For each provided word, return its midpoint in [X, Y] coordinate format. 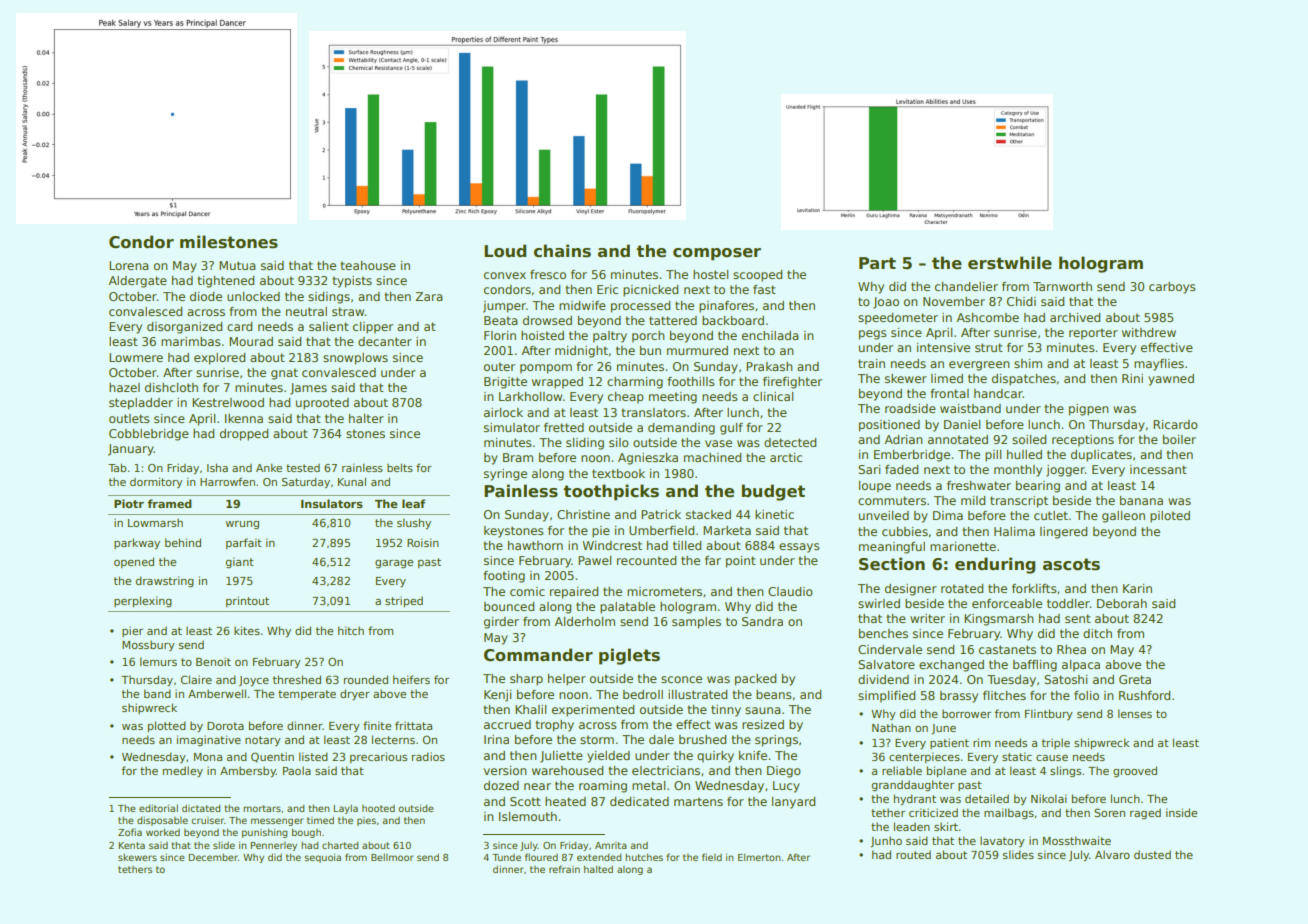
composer [717, 254]
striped [404, 601]
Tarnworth [1062, 286]
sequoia [322, 858]
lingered [1063, 533]
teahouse [368, 265]
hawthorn [535, 545]
